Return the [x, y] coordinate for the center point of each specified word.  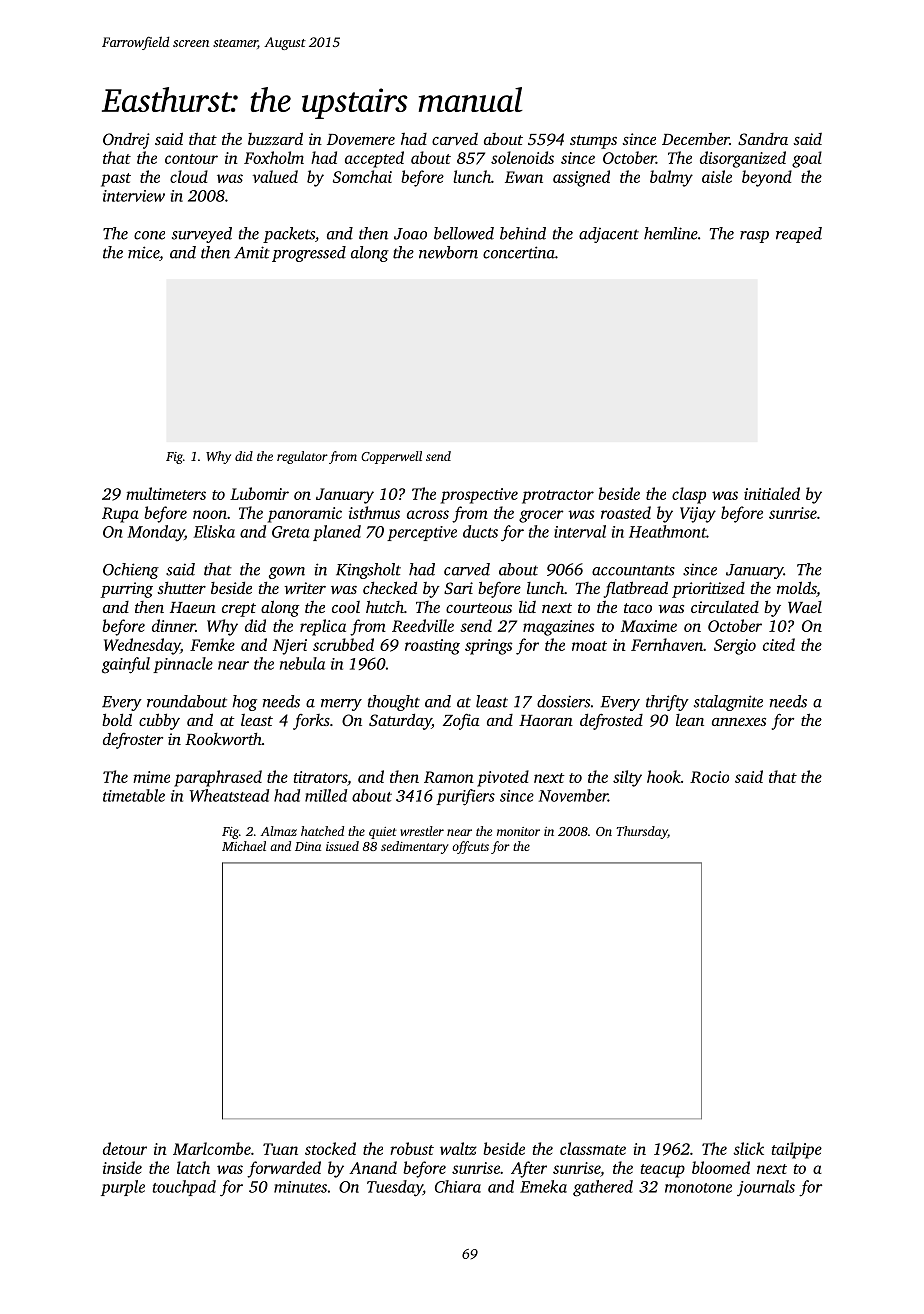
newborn [448, 252]
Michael [244, 846]
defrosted [611, 721]
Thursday [642, 832]
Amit [252, 252]
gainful [126, 665]
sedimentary [415, 847]
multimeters [166, 493]
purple [123, 1188]
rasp [754, 237]
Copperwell [391, 457]
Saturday [400, 721]
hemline [671, 233]
